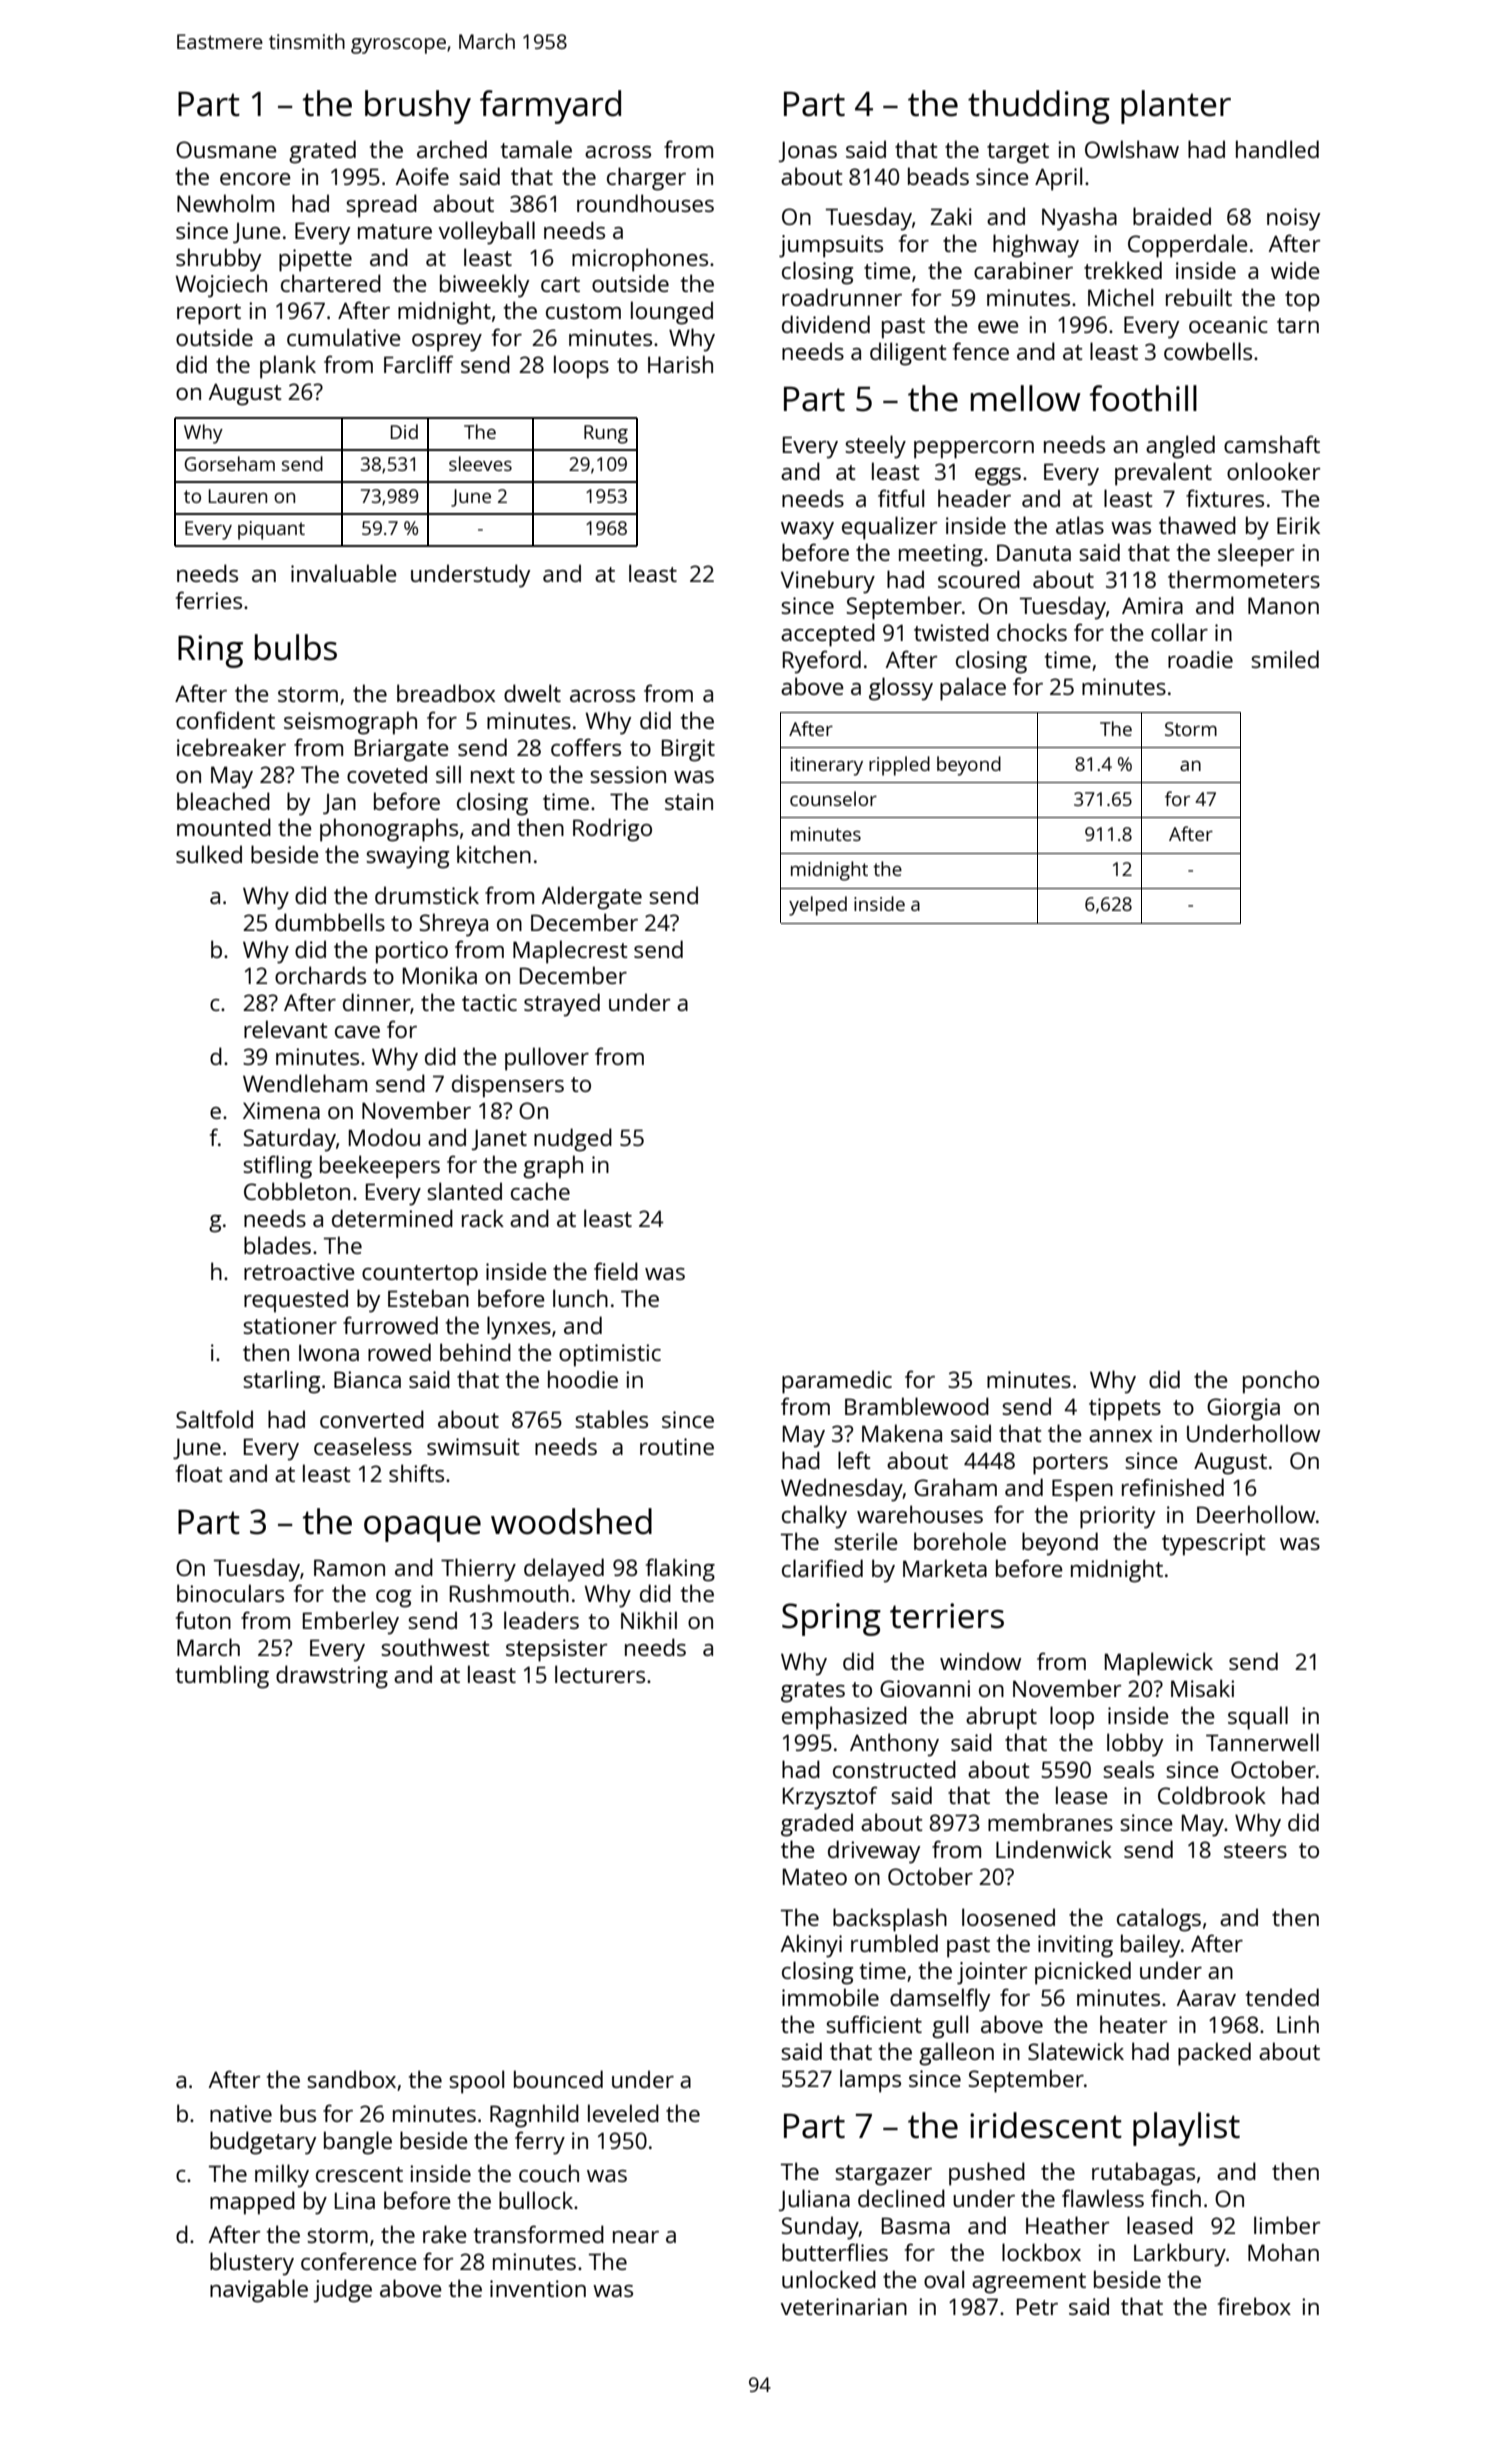 The height and width of the image is (2464, 1496). What do you see at coordinates (322, 152) in the image?
I see `grated` at bounding box center [322, 152].
